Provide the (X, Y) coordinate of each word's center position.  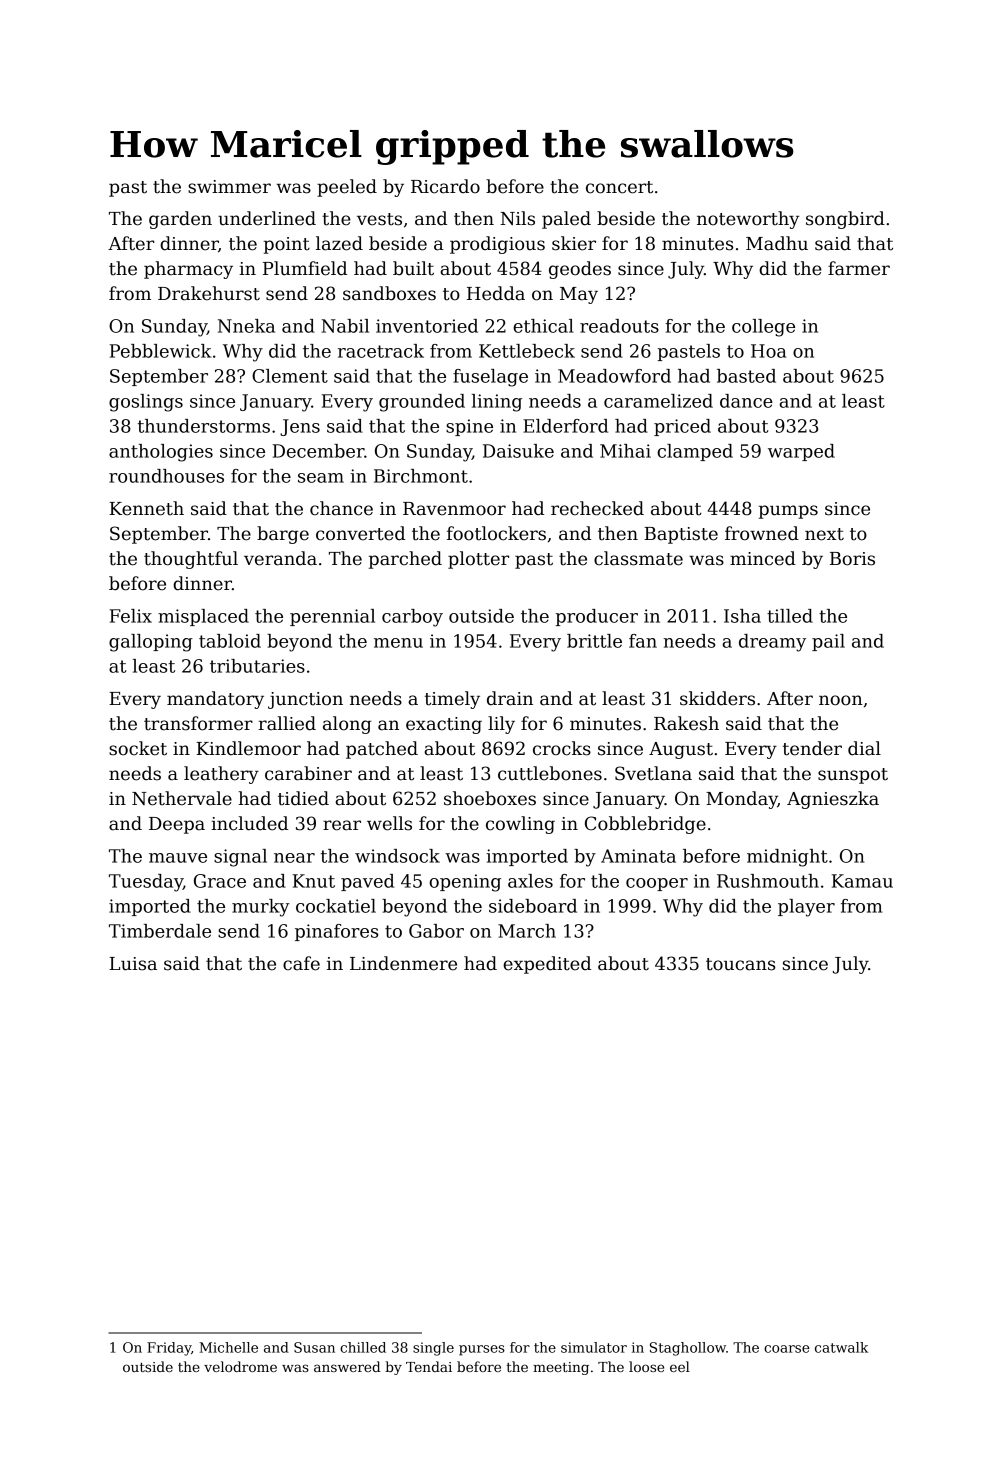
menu (398, 643)
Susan (314, 1347)
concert (619, 187)
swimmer (229, 187)
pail (828, 642)
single (433, 1349)
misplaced (203, 617)
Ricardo (445, 186)
